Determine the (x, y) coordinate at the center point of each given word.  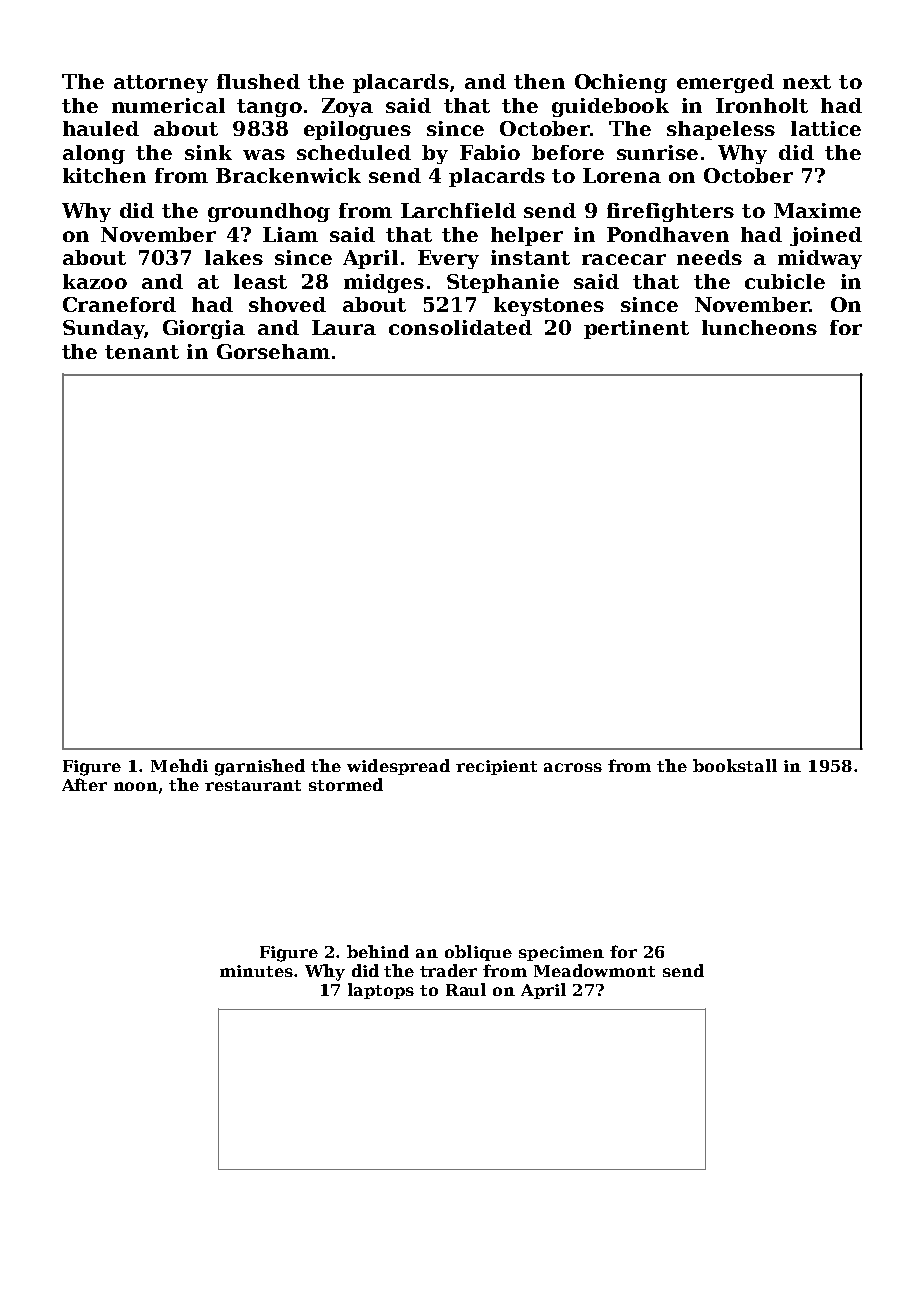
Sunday (103, 329)
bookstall (735, 765)
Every (448, 259)
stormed (346, 784)
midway (820, 259)
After (84, 784)
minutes (256, 971)
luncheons (759, 327)
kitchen (104, 175)
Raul (466, 989)
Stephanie (503, 283)
